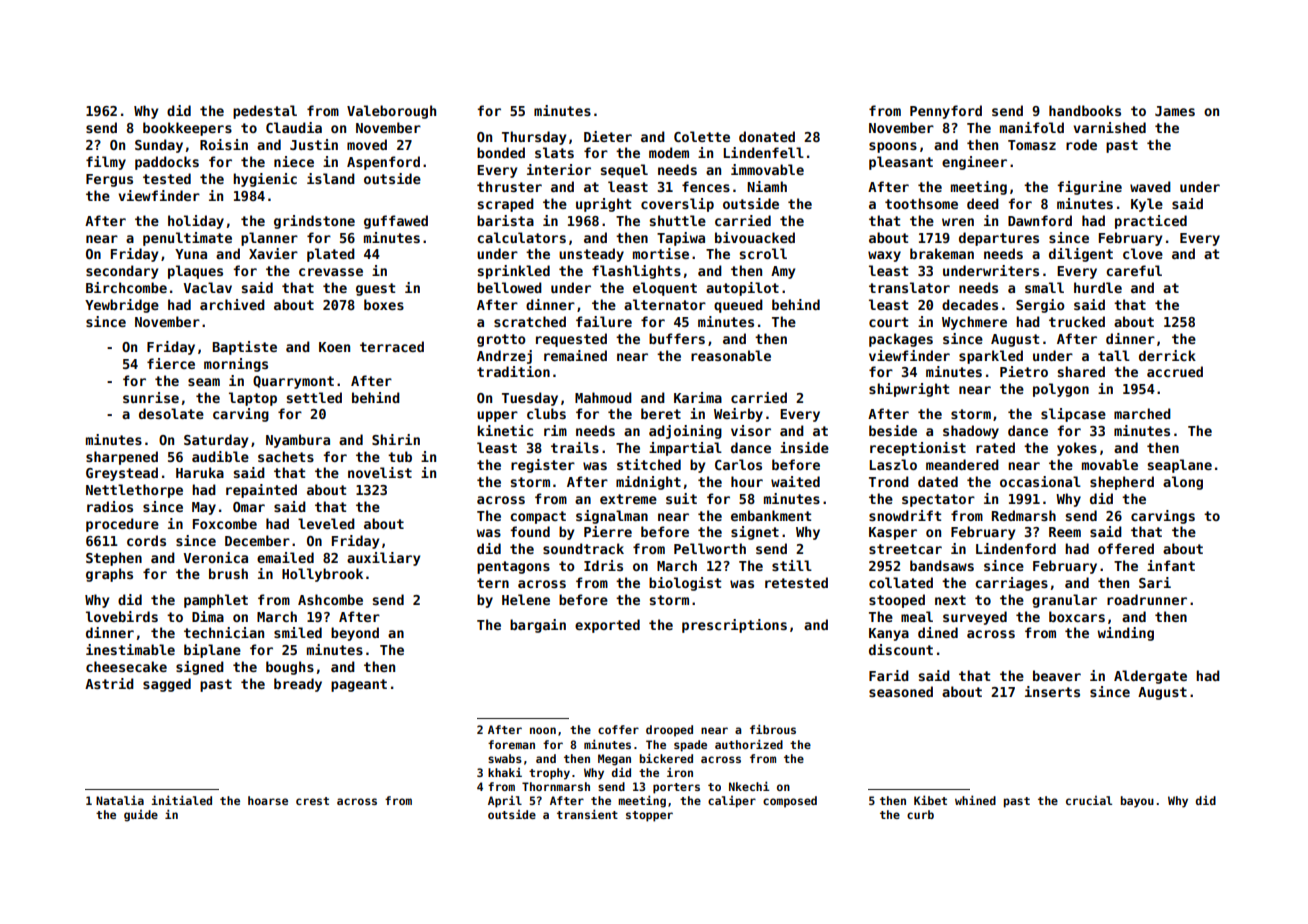 The width and height of the document is (1308, 924). What do you see at coordinates (204, 508) in the document?
I see `May` at bounding box center [204, 508].
